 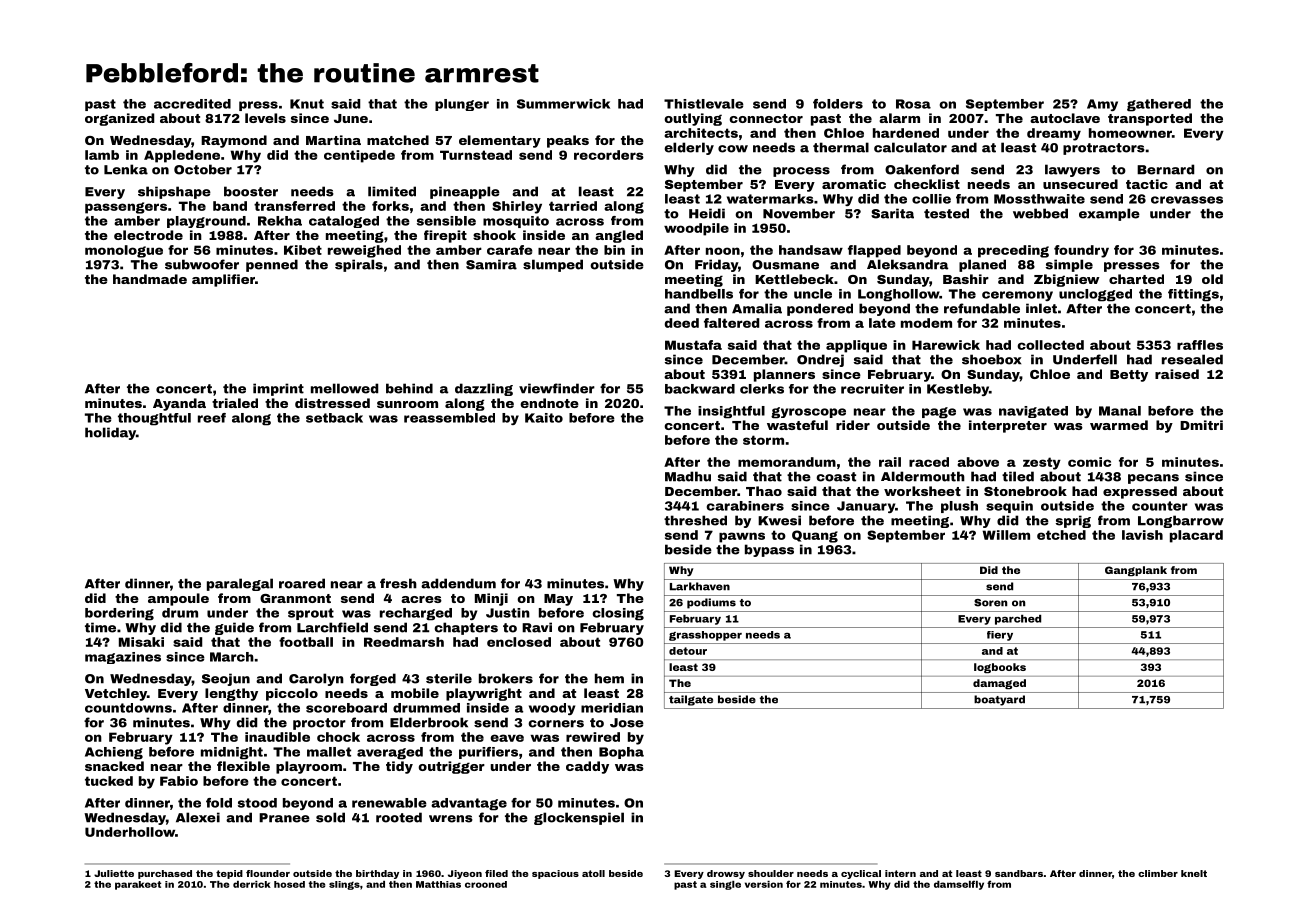 What do you see at coordinates (252, 884) in the screenshot?
I see `derrick` at bounding box center [252, 884].
